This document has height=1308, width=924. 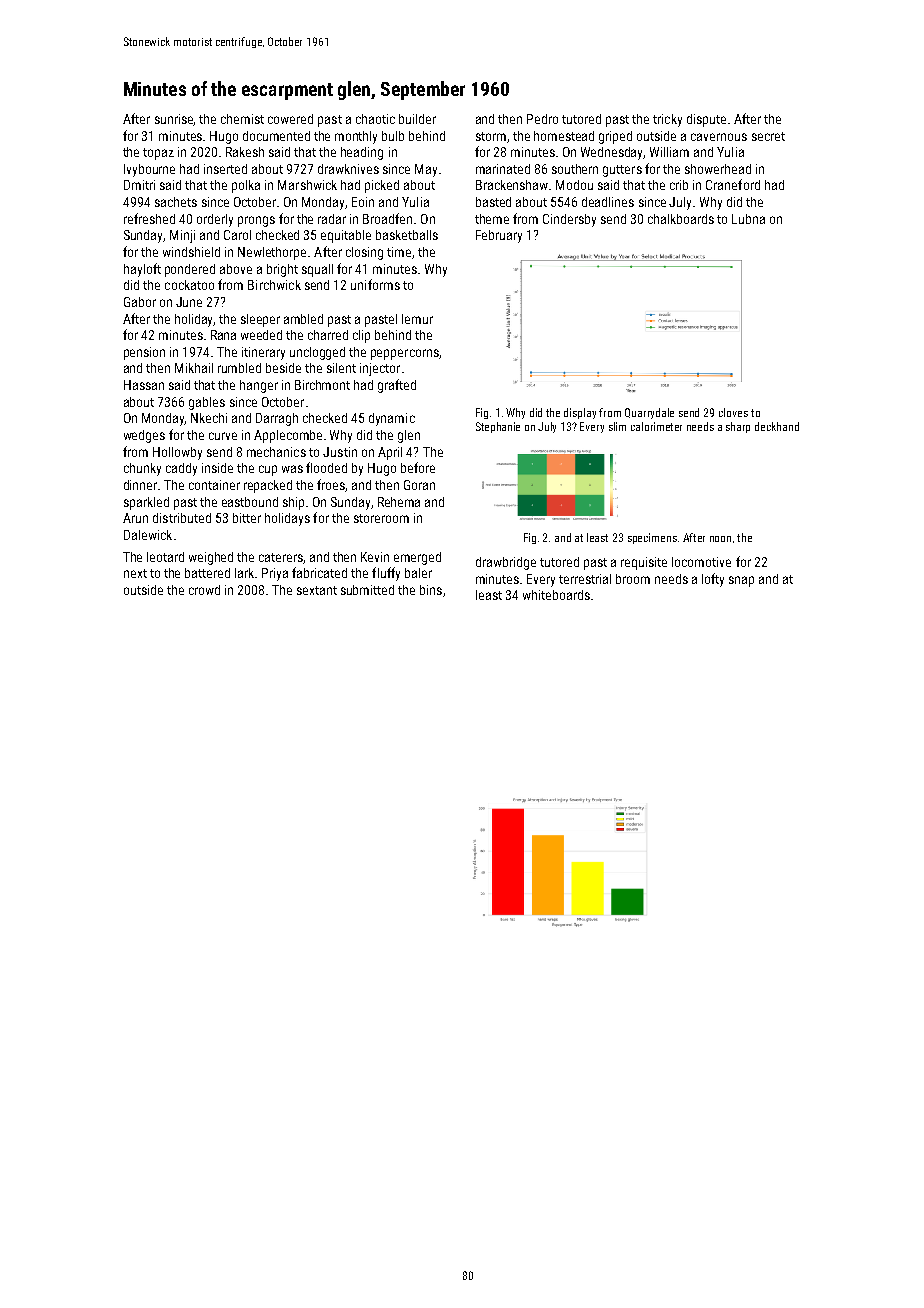 What do you see at coordinates (622, 171) in the document?
I see `gutters` at bounding box center [622, 171].
